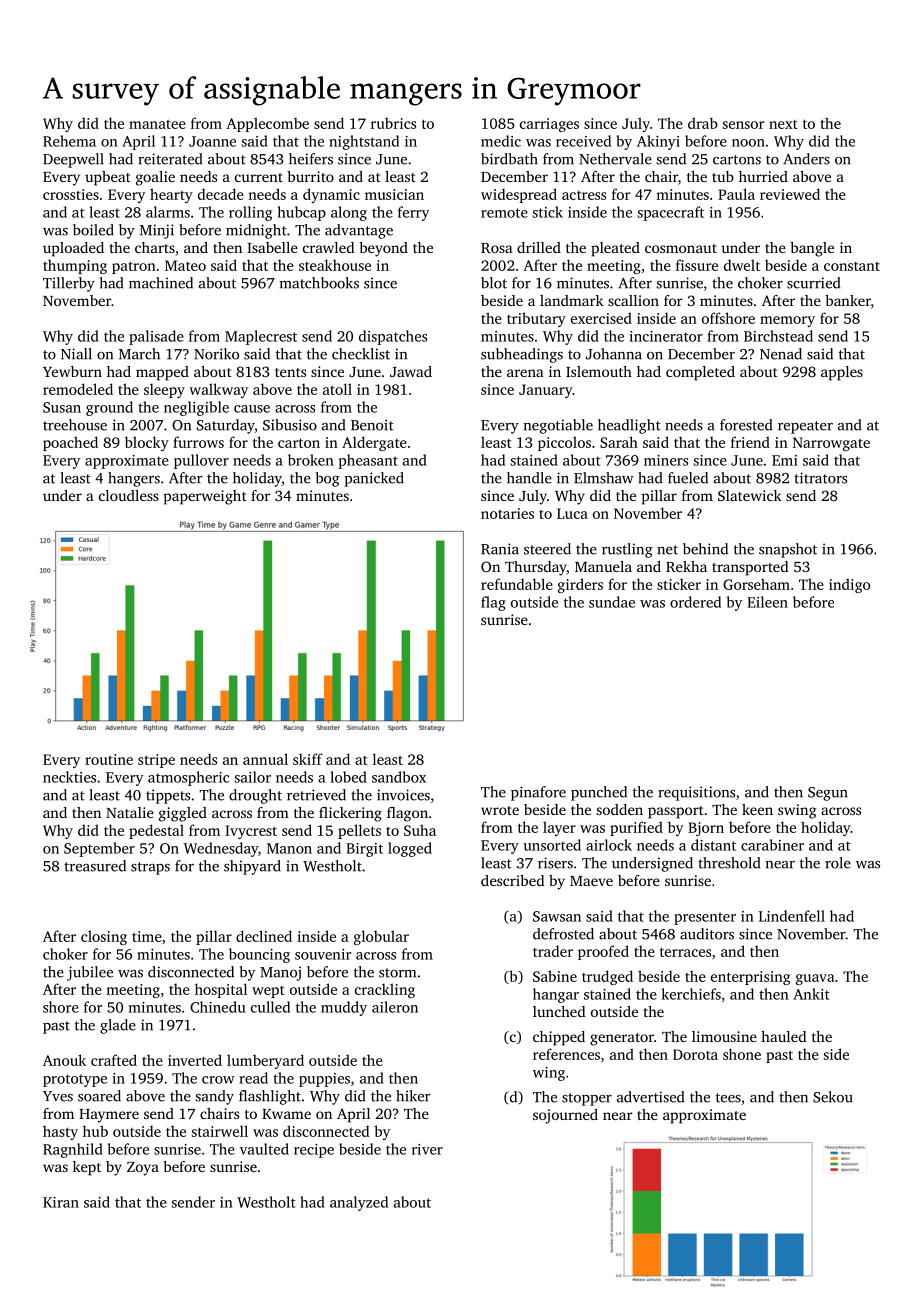  What do you see at coordinates (604, 478) in the image?
I see `Elmshaw` at bounding box center [604, 478].
